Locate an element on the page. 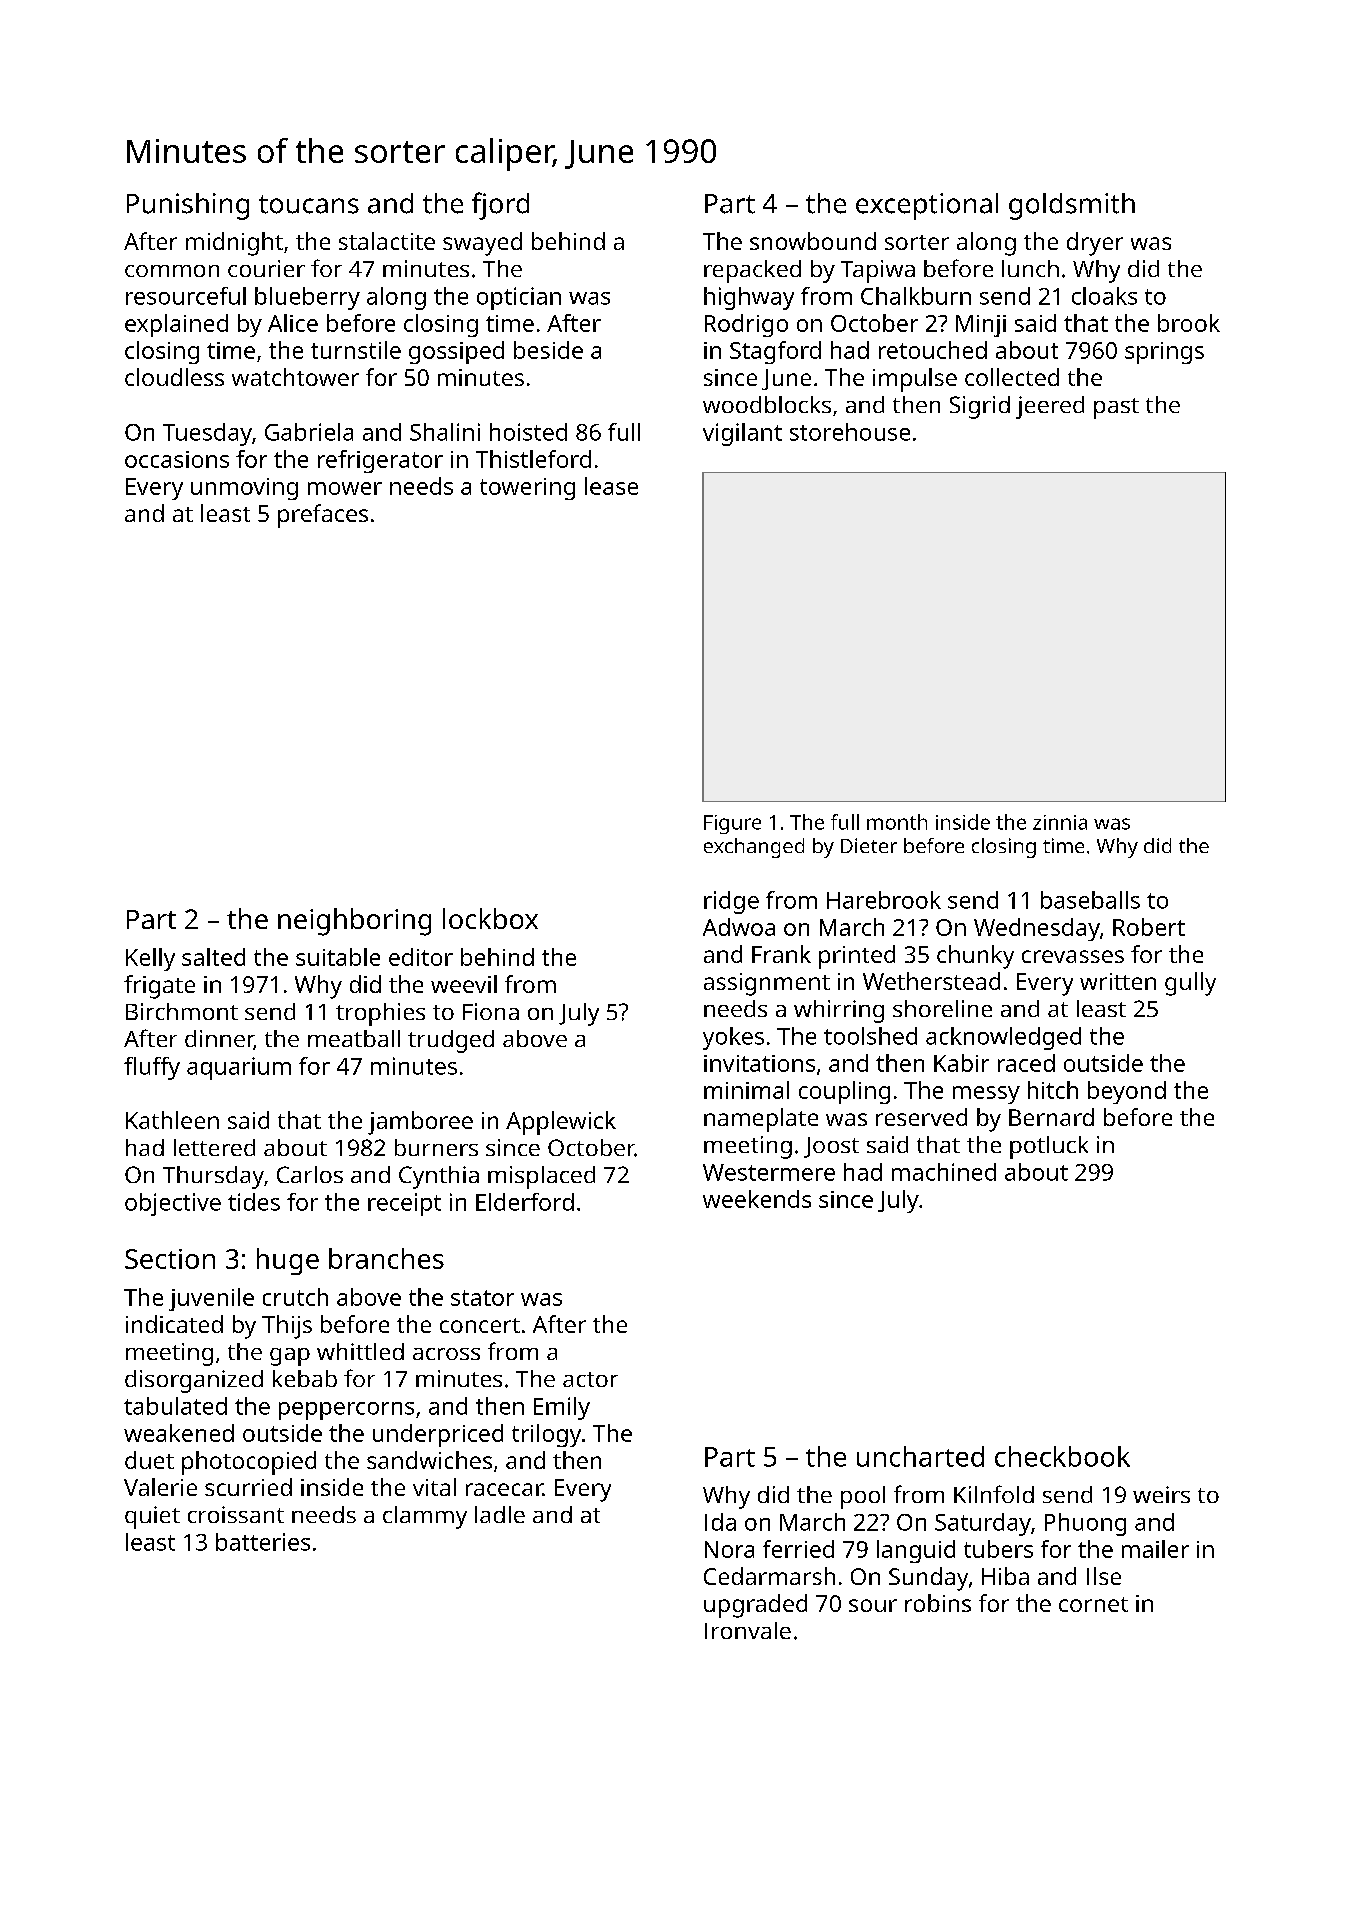 Image resolution: width=1350 pixels, height=1909 pixels. Applewick is located at coordinates (561, 1123).
